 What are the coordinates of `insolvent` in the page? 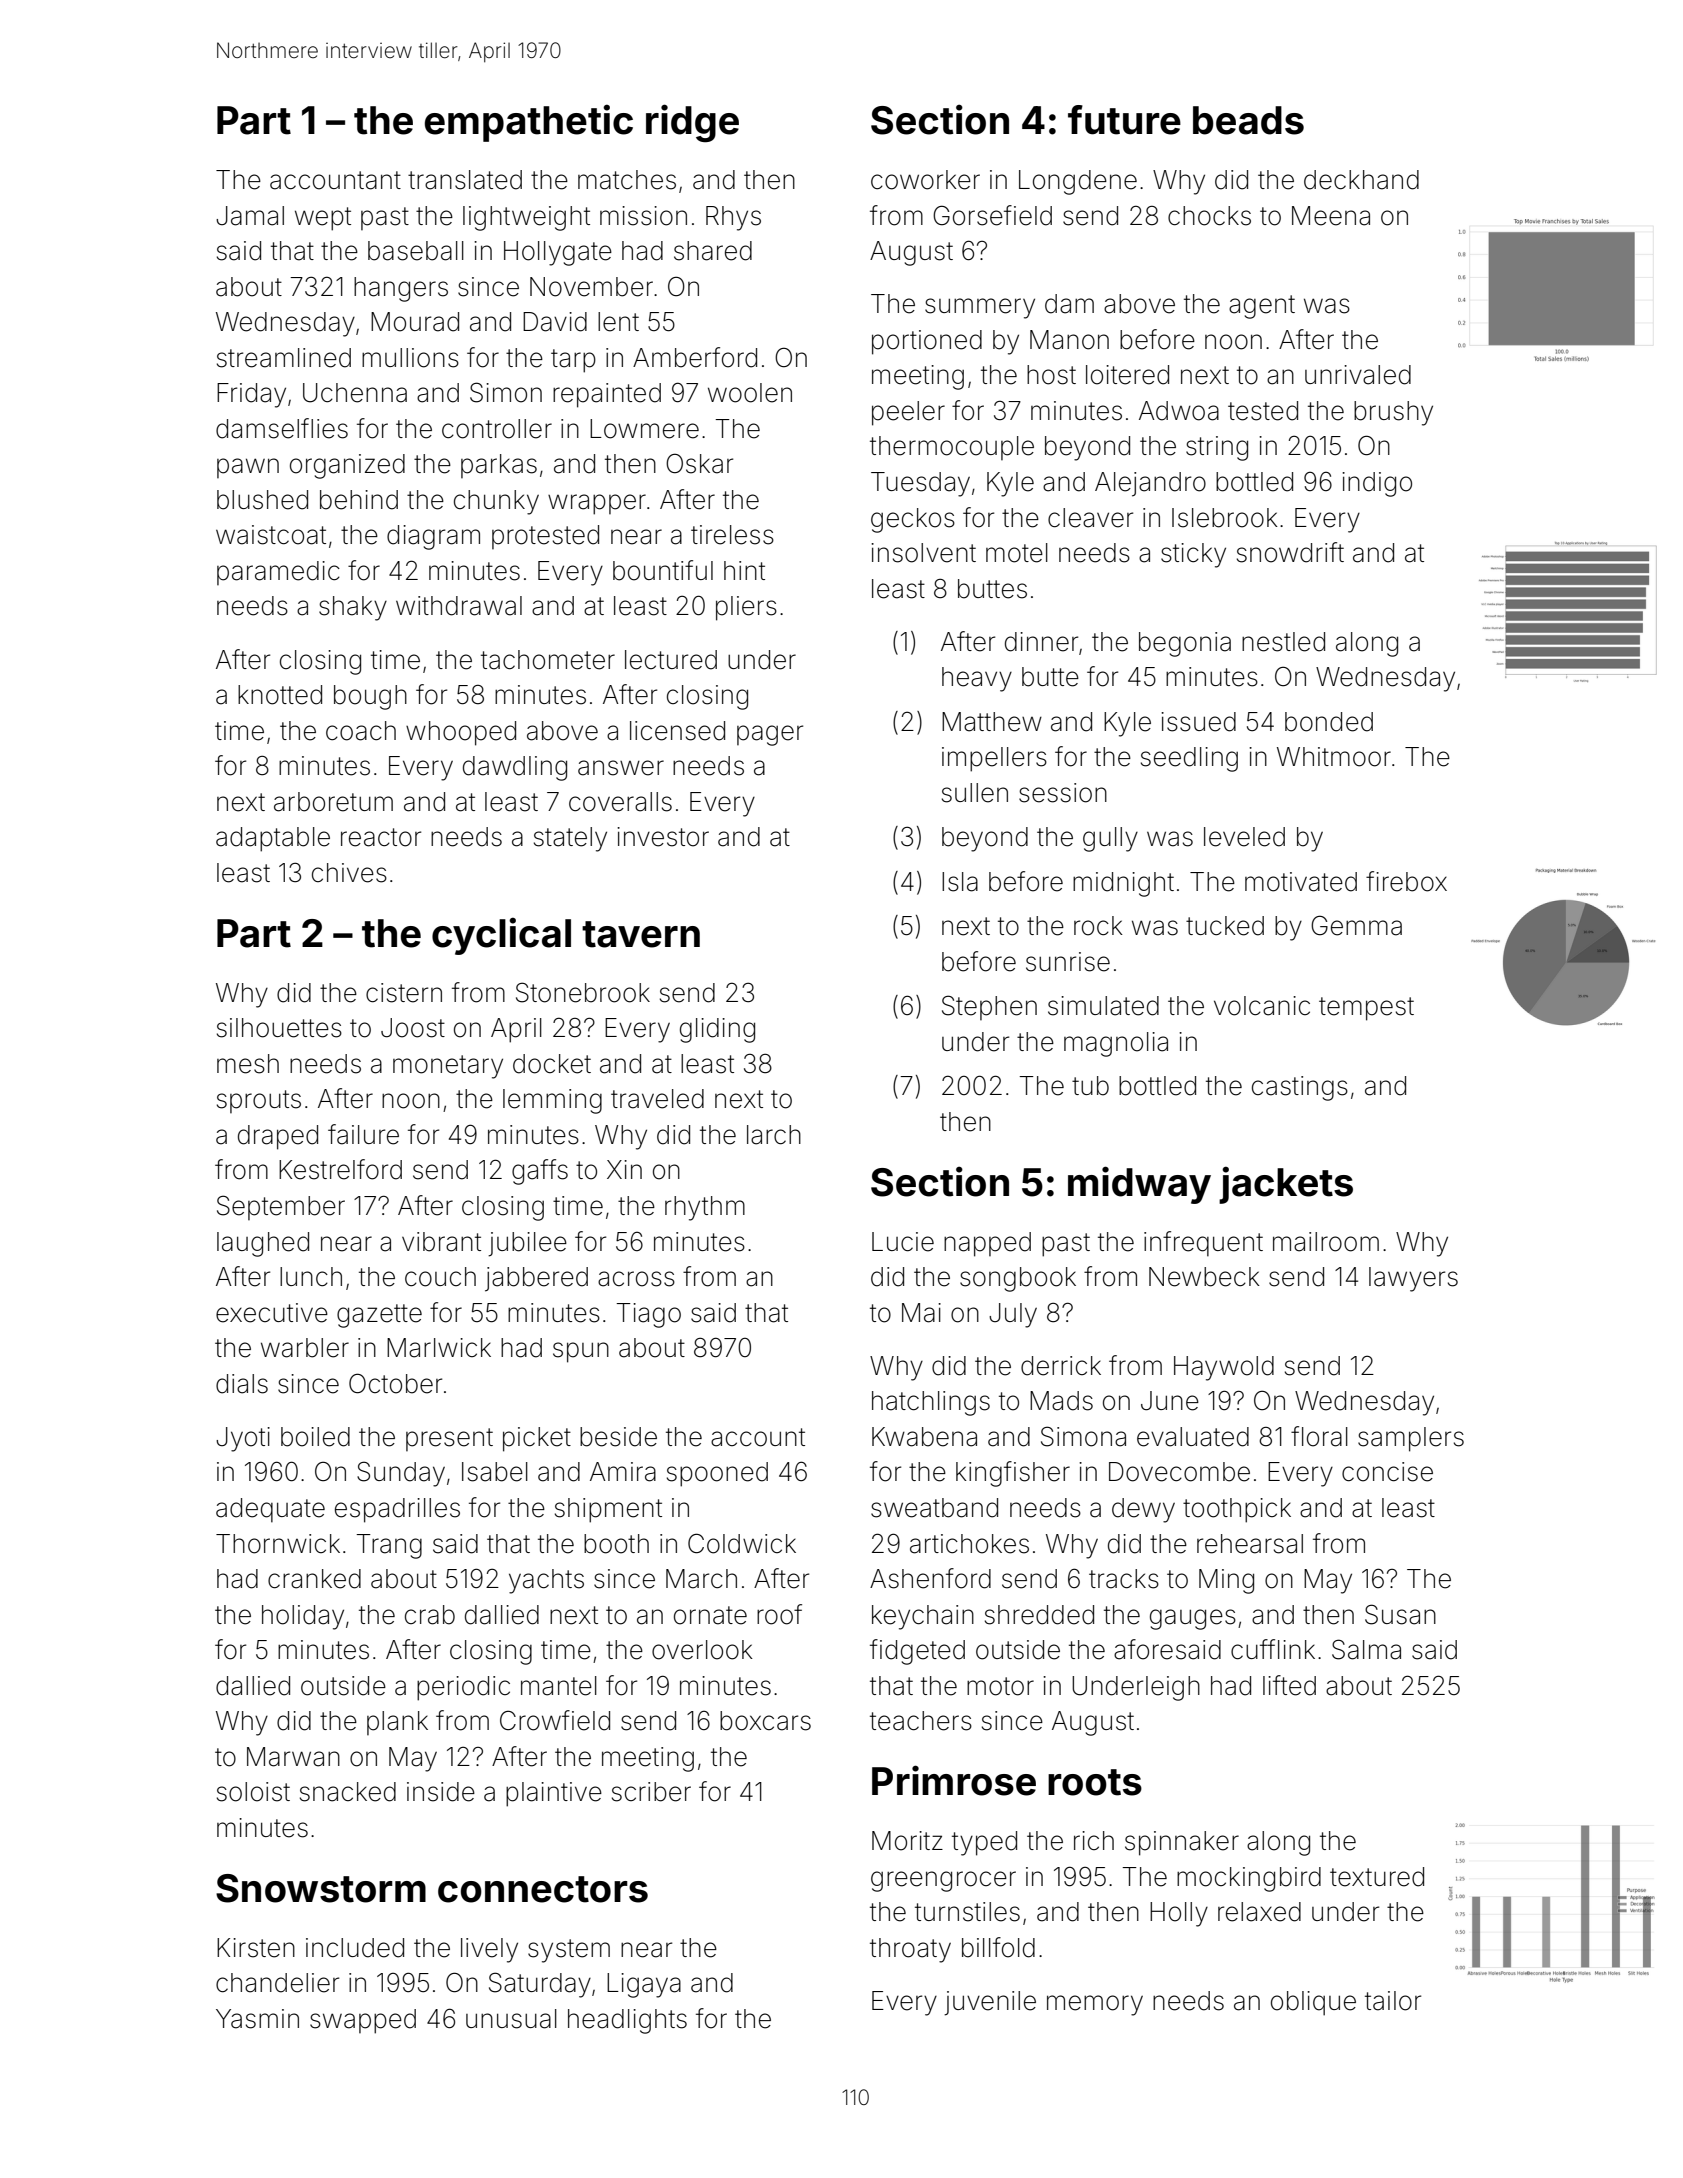 It's located at (923, 553).
